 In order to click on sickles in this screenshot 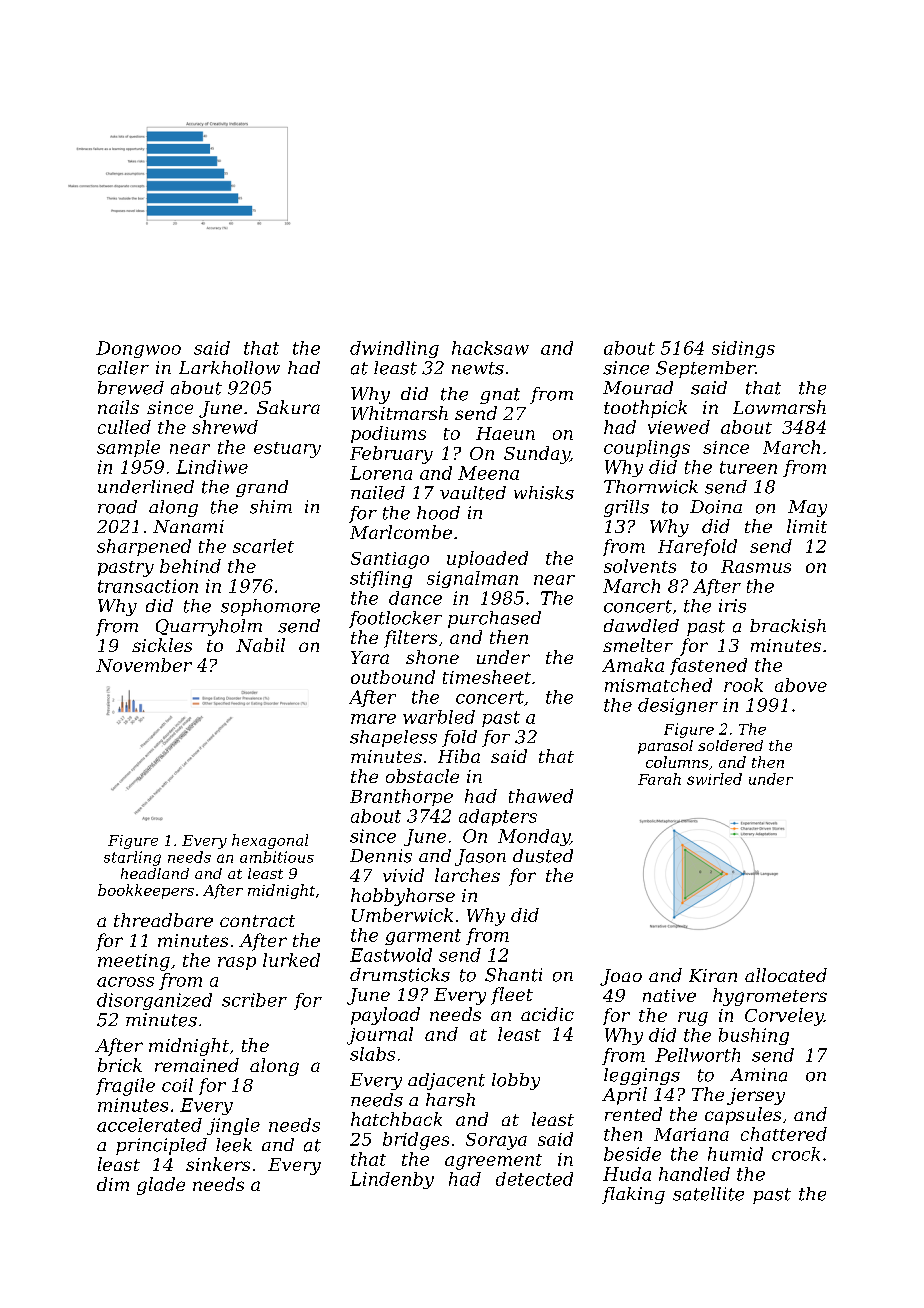, I will do `click(162, 645)`.
